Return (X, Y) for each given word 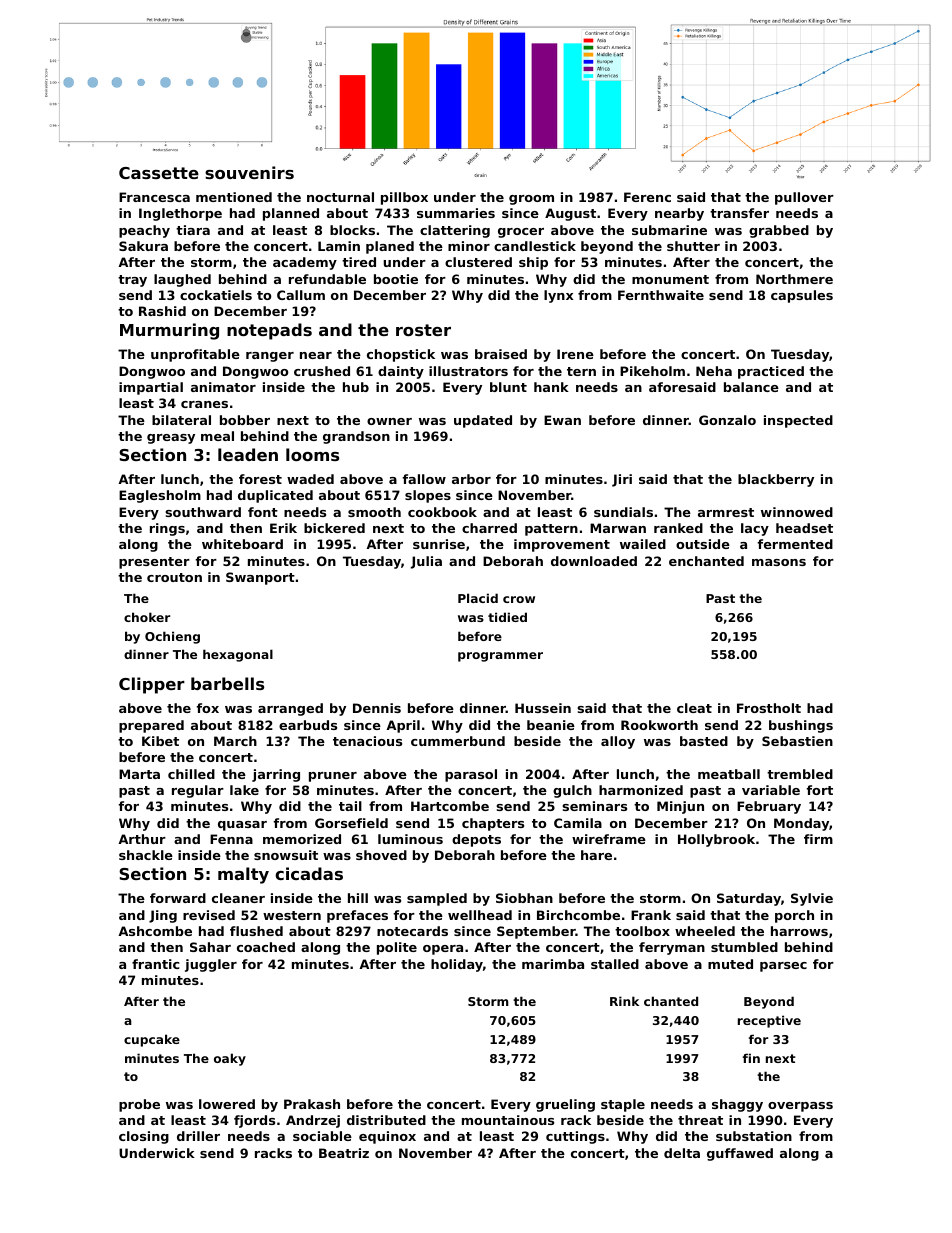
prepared (151, 726)
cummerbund (458, 741)
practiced (771, 372)
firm (818, 839)
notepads (269, 331)
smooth (374, 512)
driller (198, 1136)
